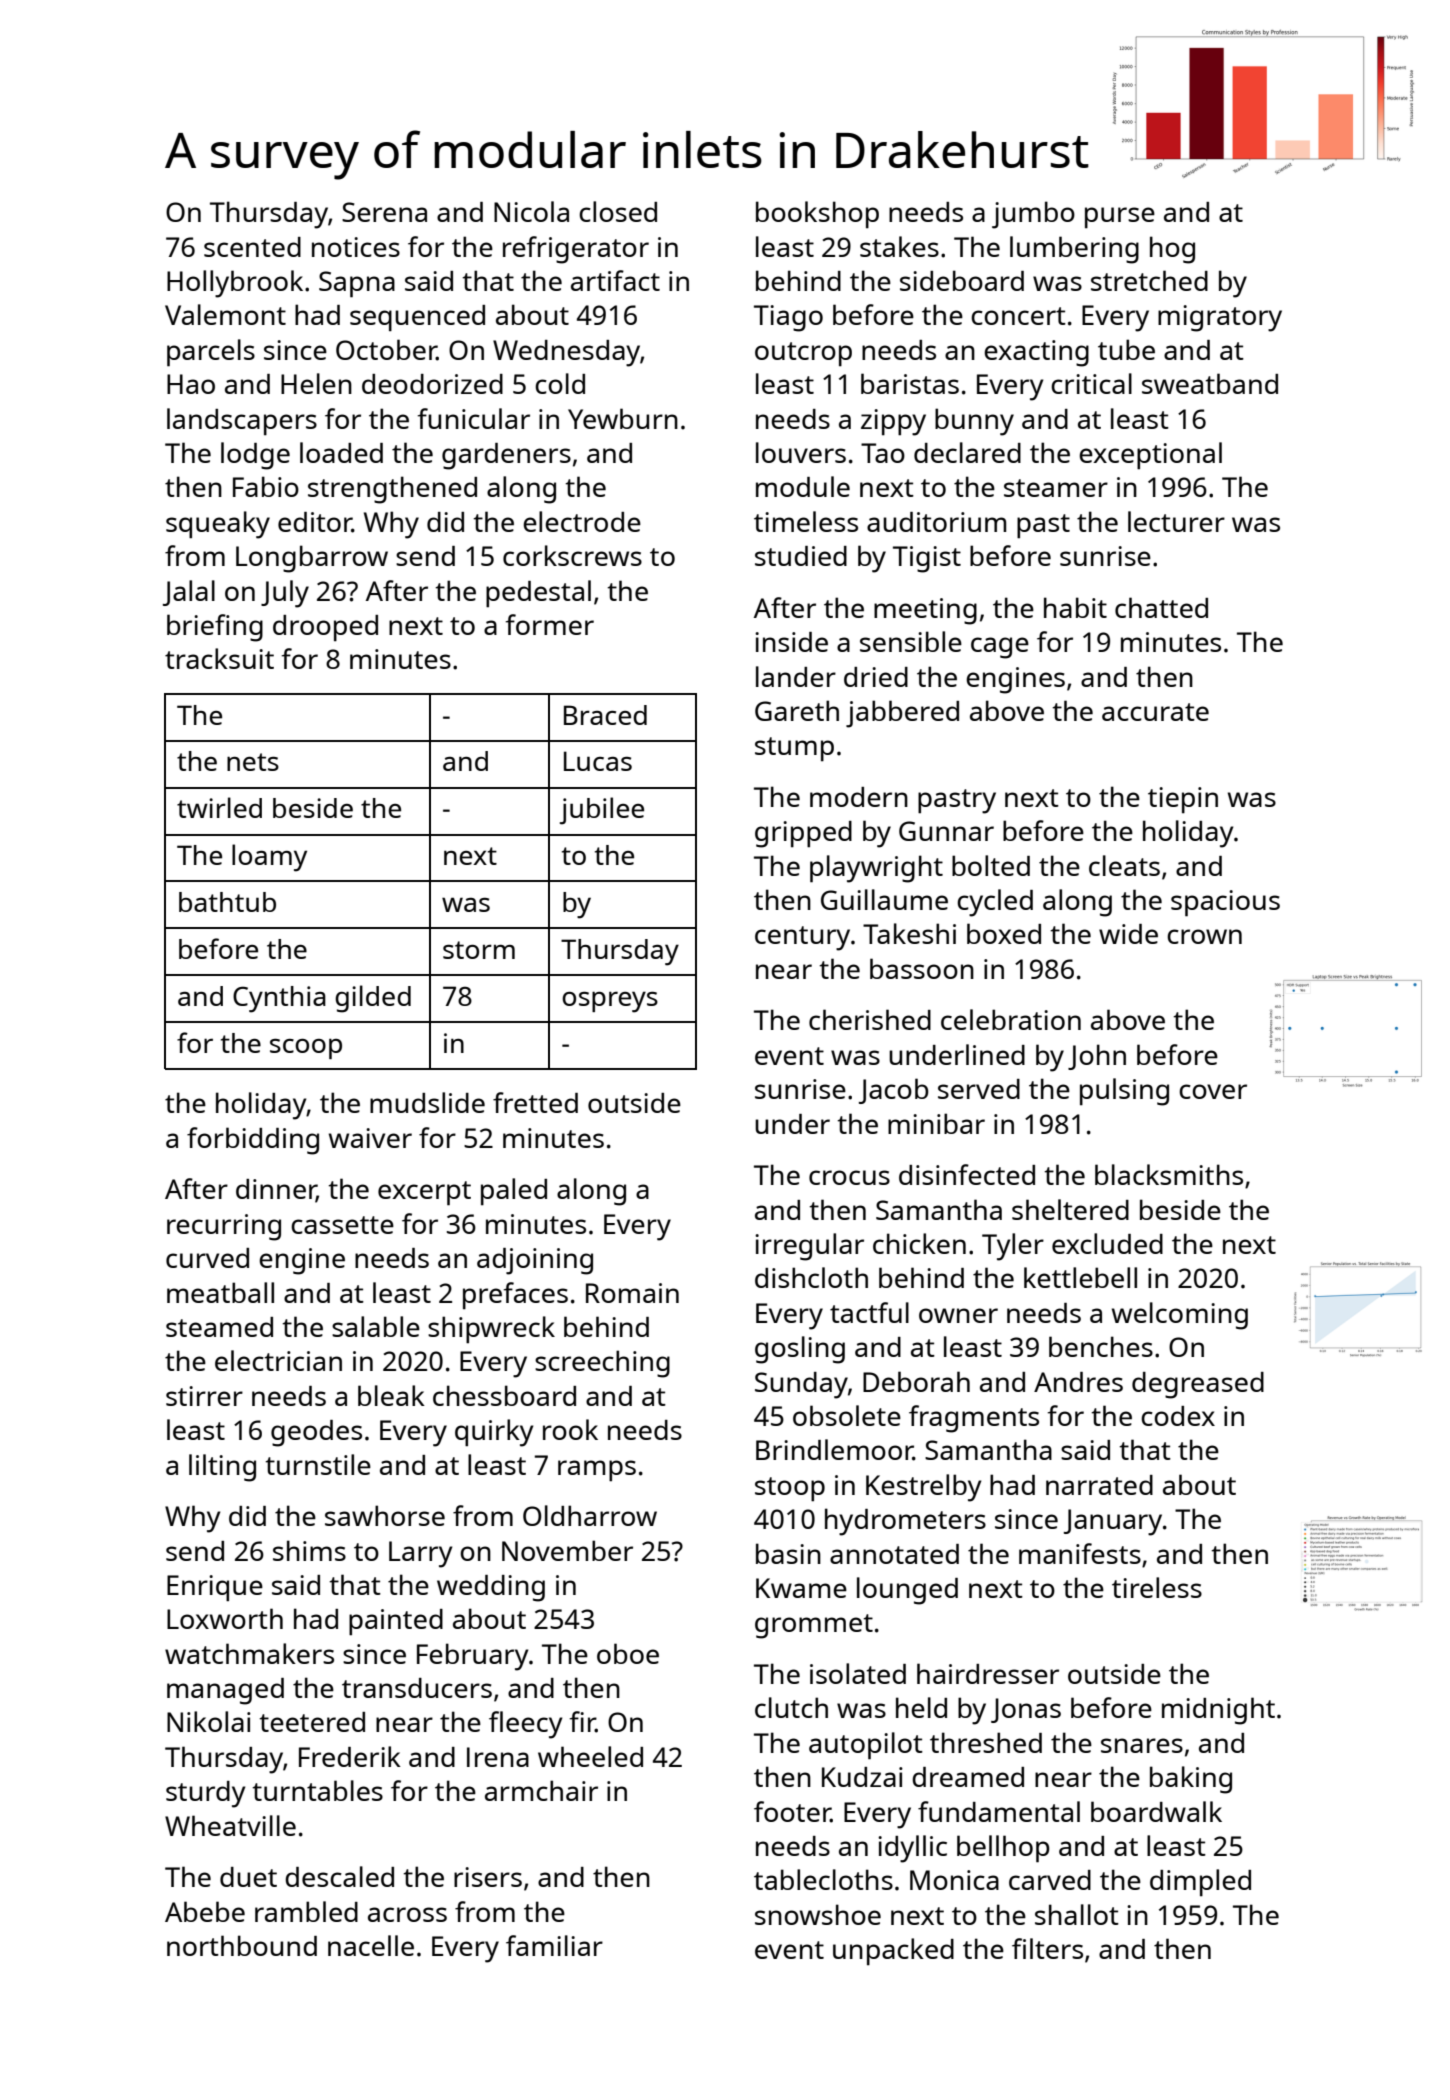  I want to click on filters, so click(1047, 1948).
